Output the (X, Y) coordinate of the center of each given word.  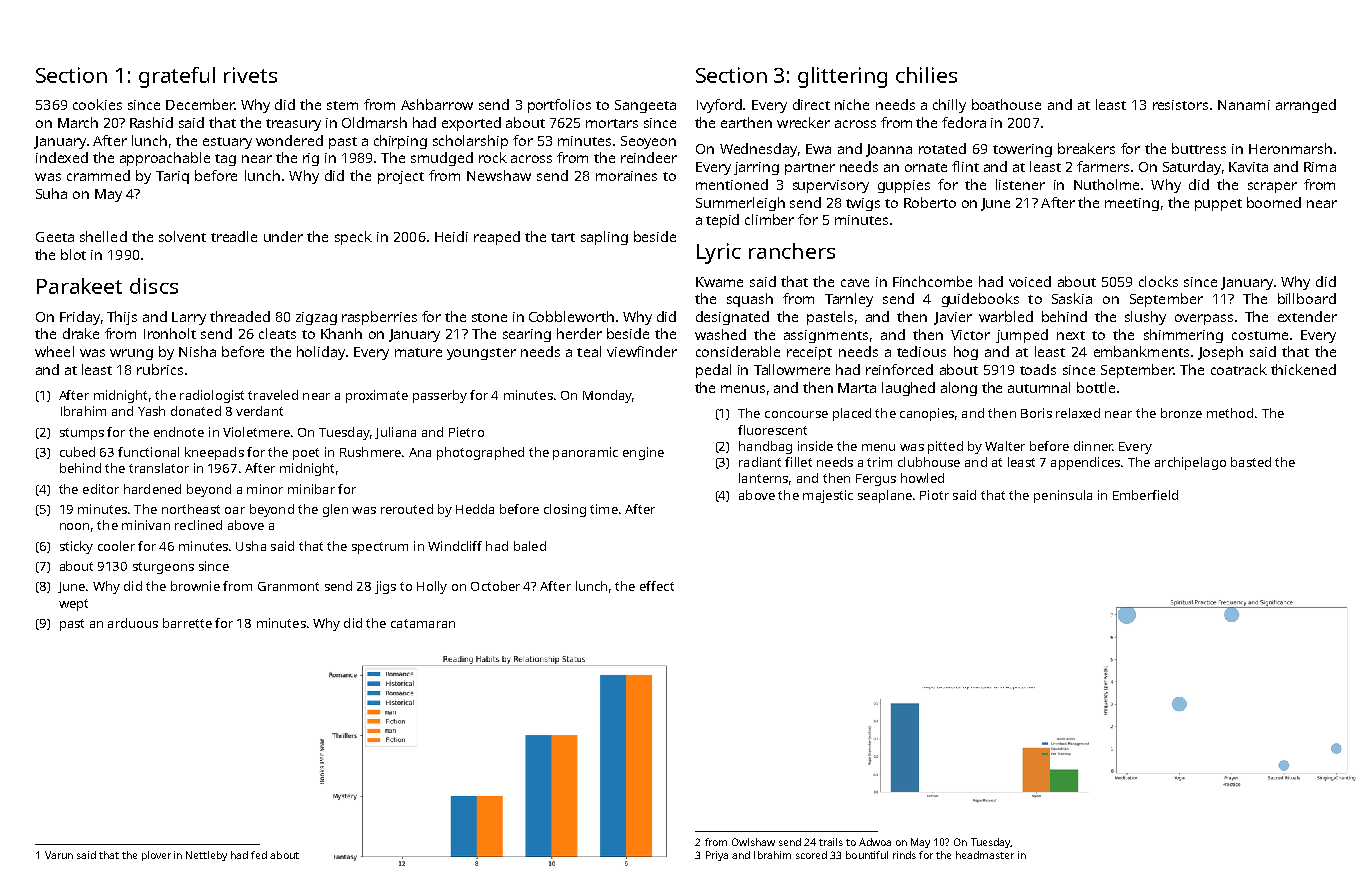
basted (1251, 462)
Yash (151, 411)
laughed (908, 389)
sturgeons (163, 568)
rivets (250, 75)
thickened (1303, 369)
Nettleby (206, 856)
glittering (842, 77)
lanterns (763, 478)
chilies (926, 75)
